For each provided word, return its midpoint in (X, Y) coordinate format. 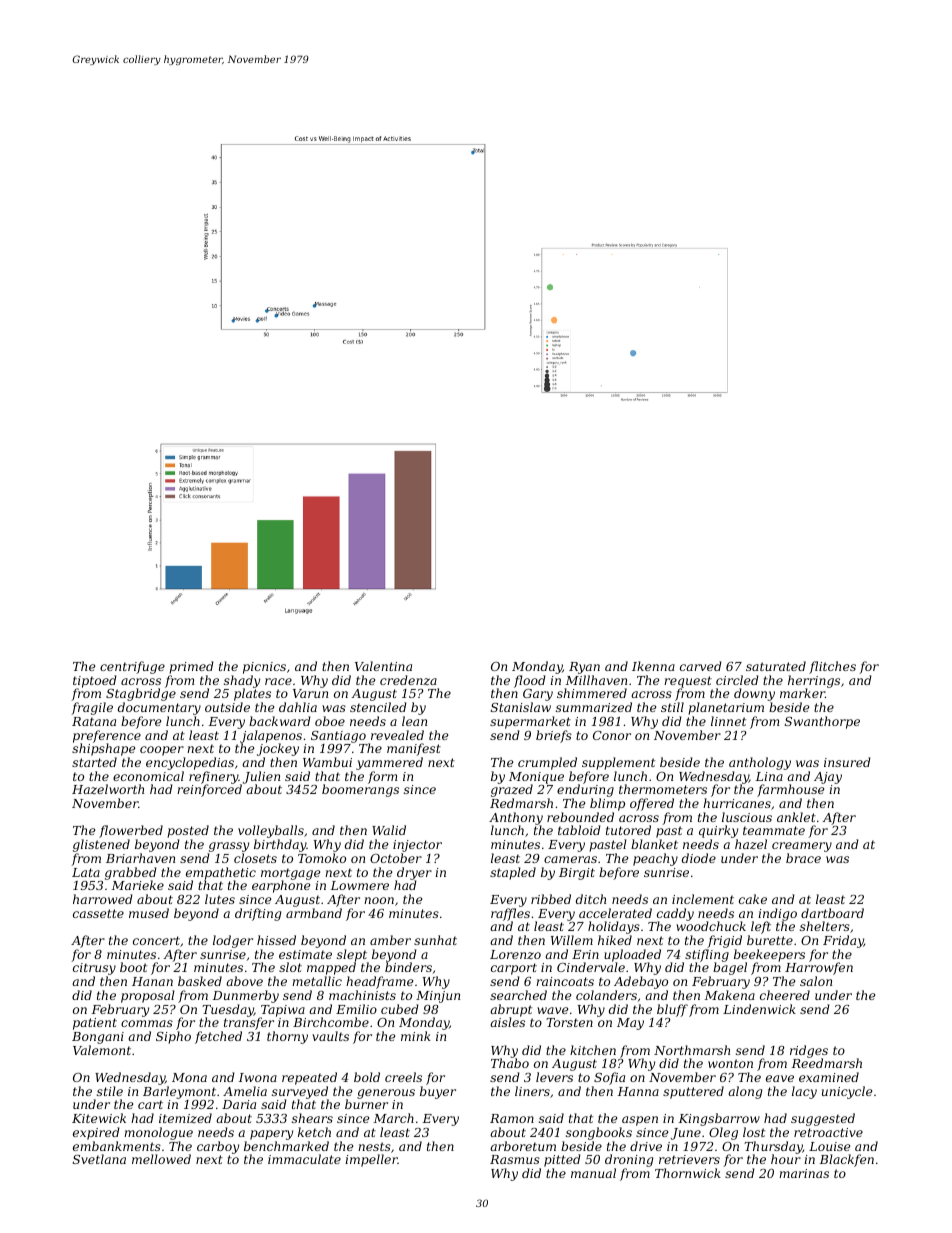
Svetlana (99, 1159)
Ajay (828, 778)
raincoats (565, 981)
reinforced (209, 791)
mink (416, 1036)
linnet (728, 721)
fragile (92, 708)
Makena (729, 995)
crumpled (547, 763)
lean (414, 721)
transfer (249, 1024)
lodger (233, 941)
